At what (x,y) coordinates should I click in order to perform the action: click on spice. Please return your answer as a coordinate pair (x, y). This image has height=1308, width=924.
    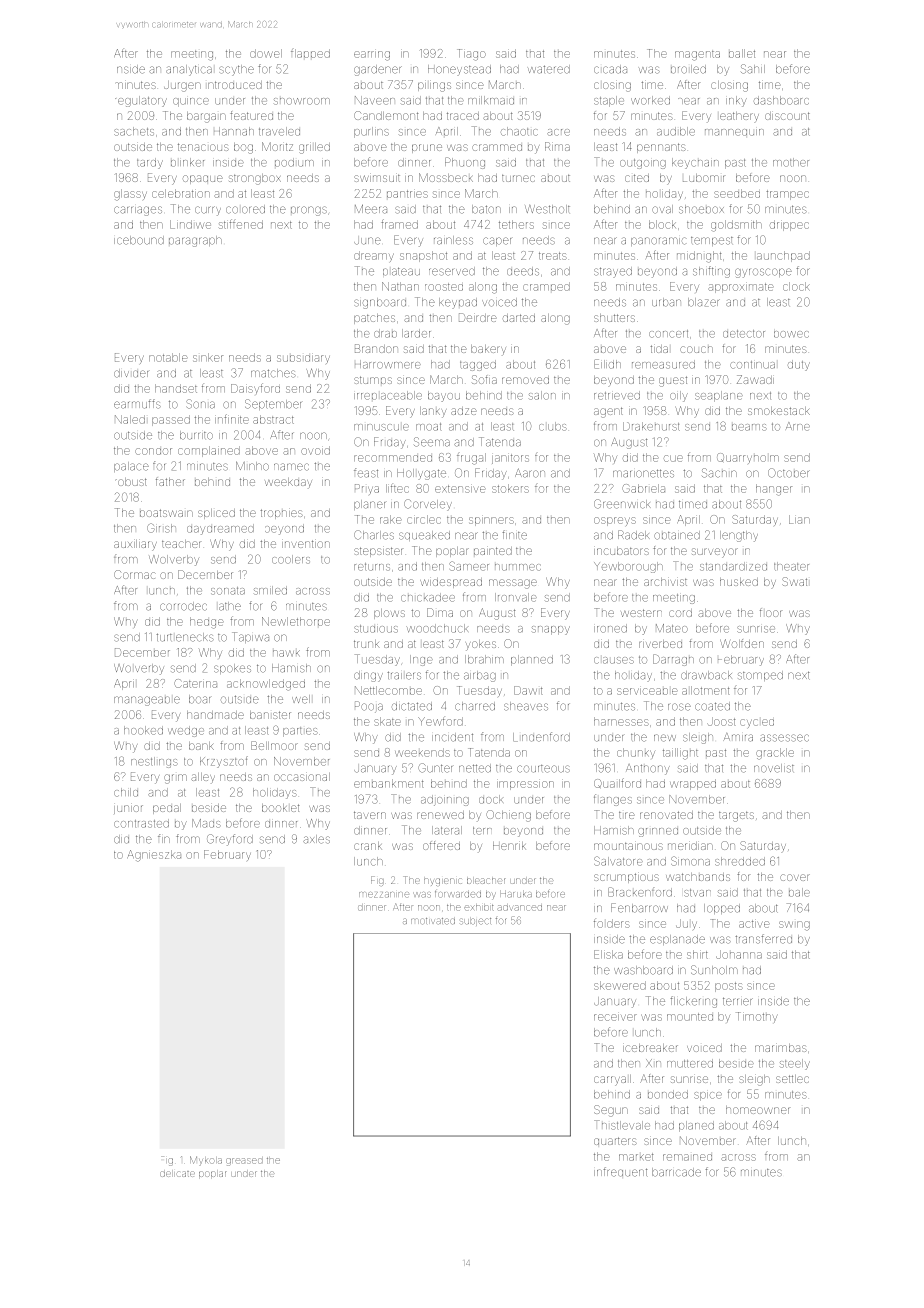
    Looking at the image, I should click on (708, 1096).
